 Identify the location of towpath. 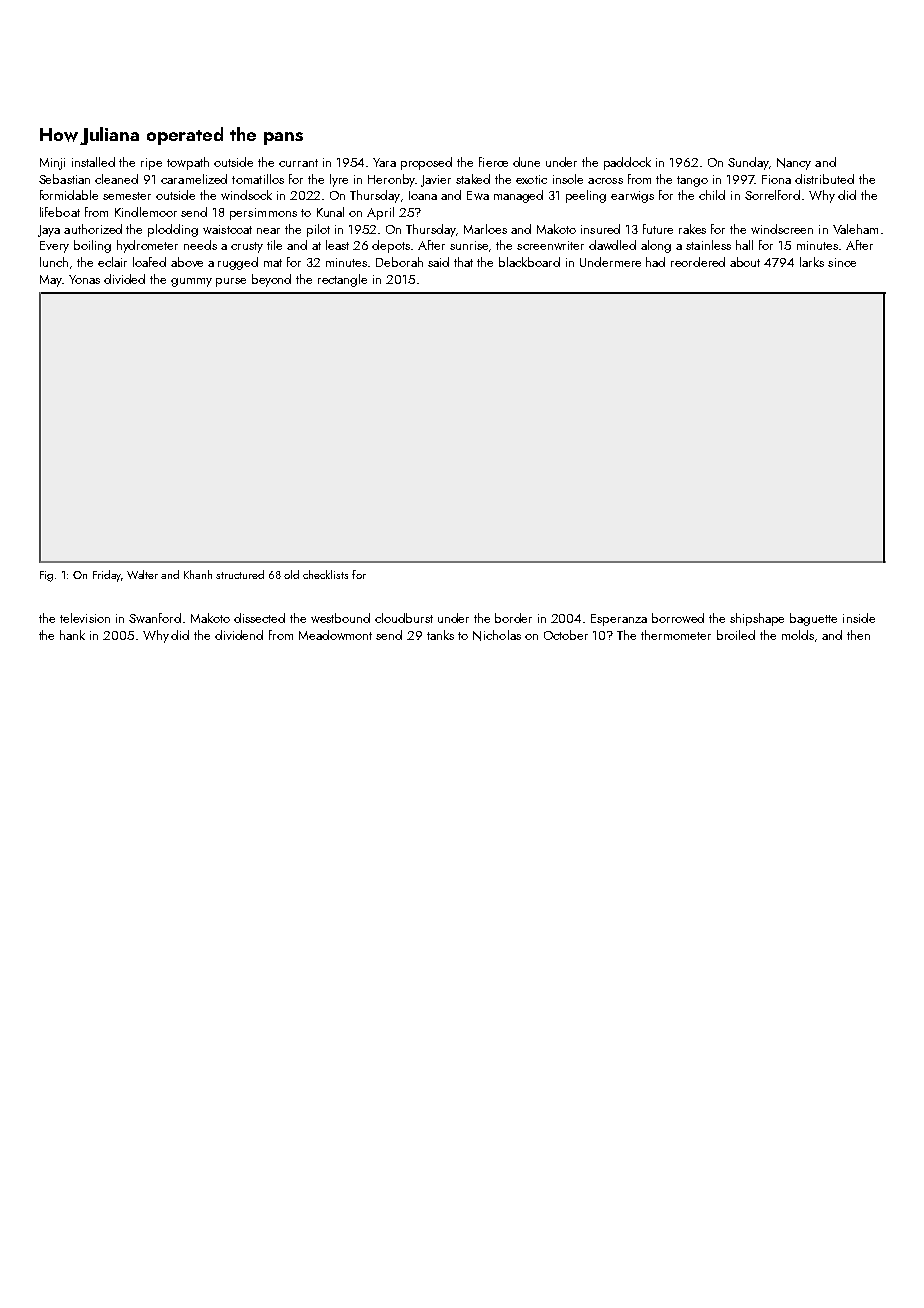
(188, 163).
